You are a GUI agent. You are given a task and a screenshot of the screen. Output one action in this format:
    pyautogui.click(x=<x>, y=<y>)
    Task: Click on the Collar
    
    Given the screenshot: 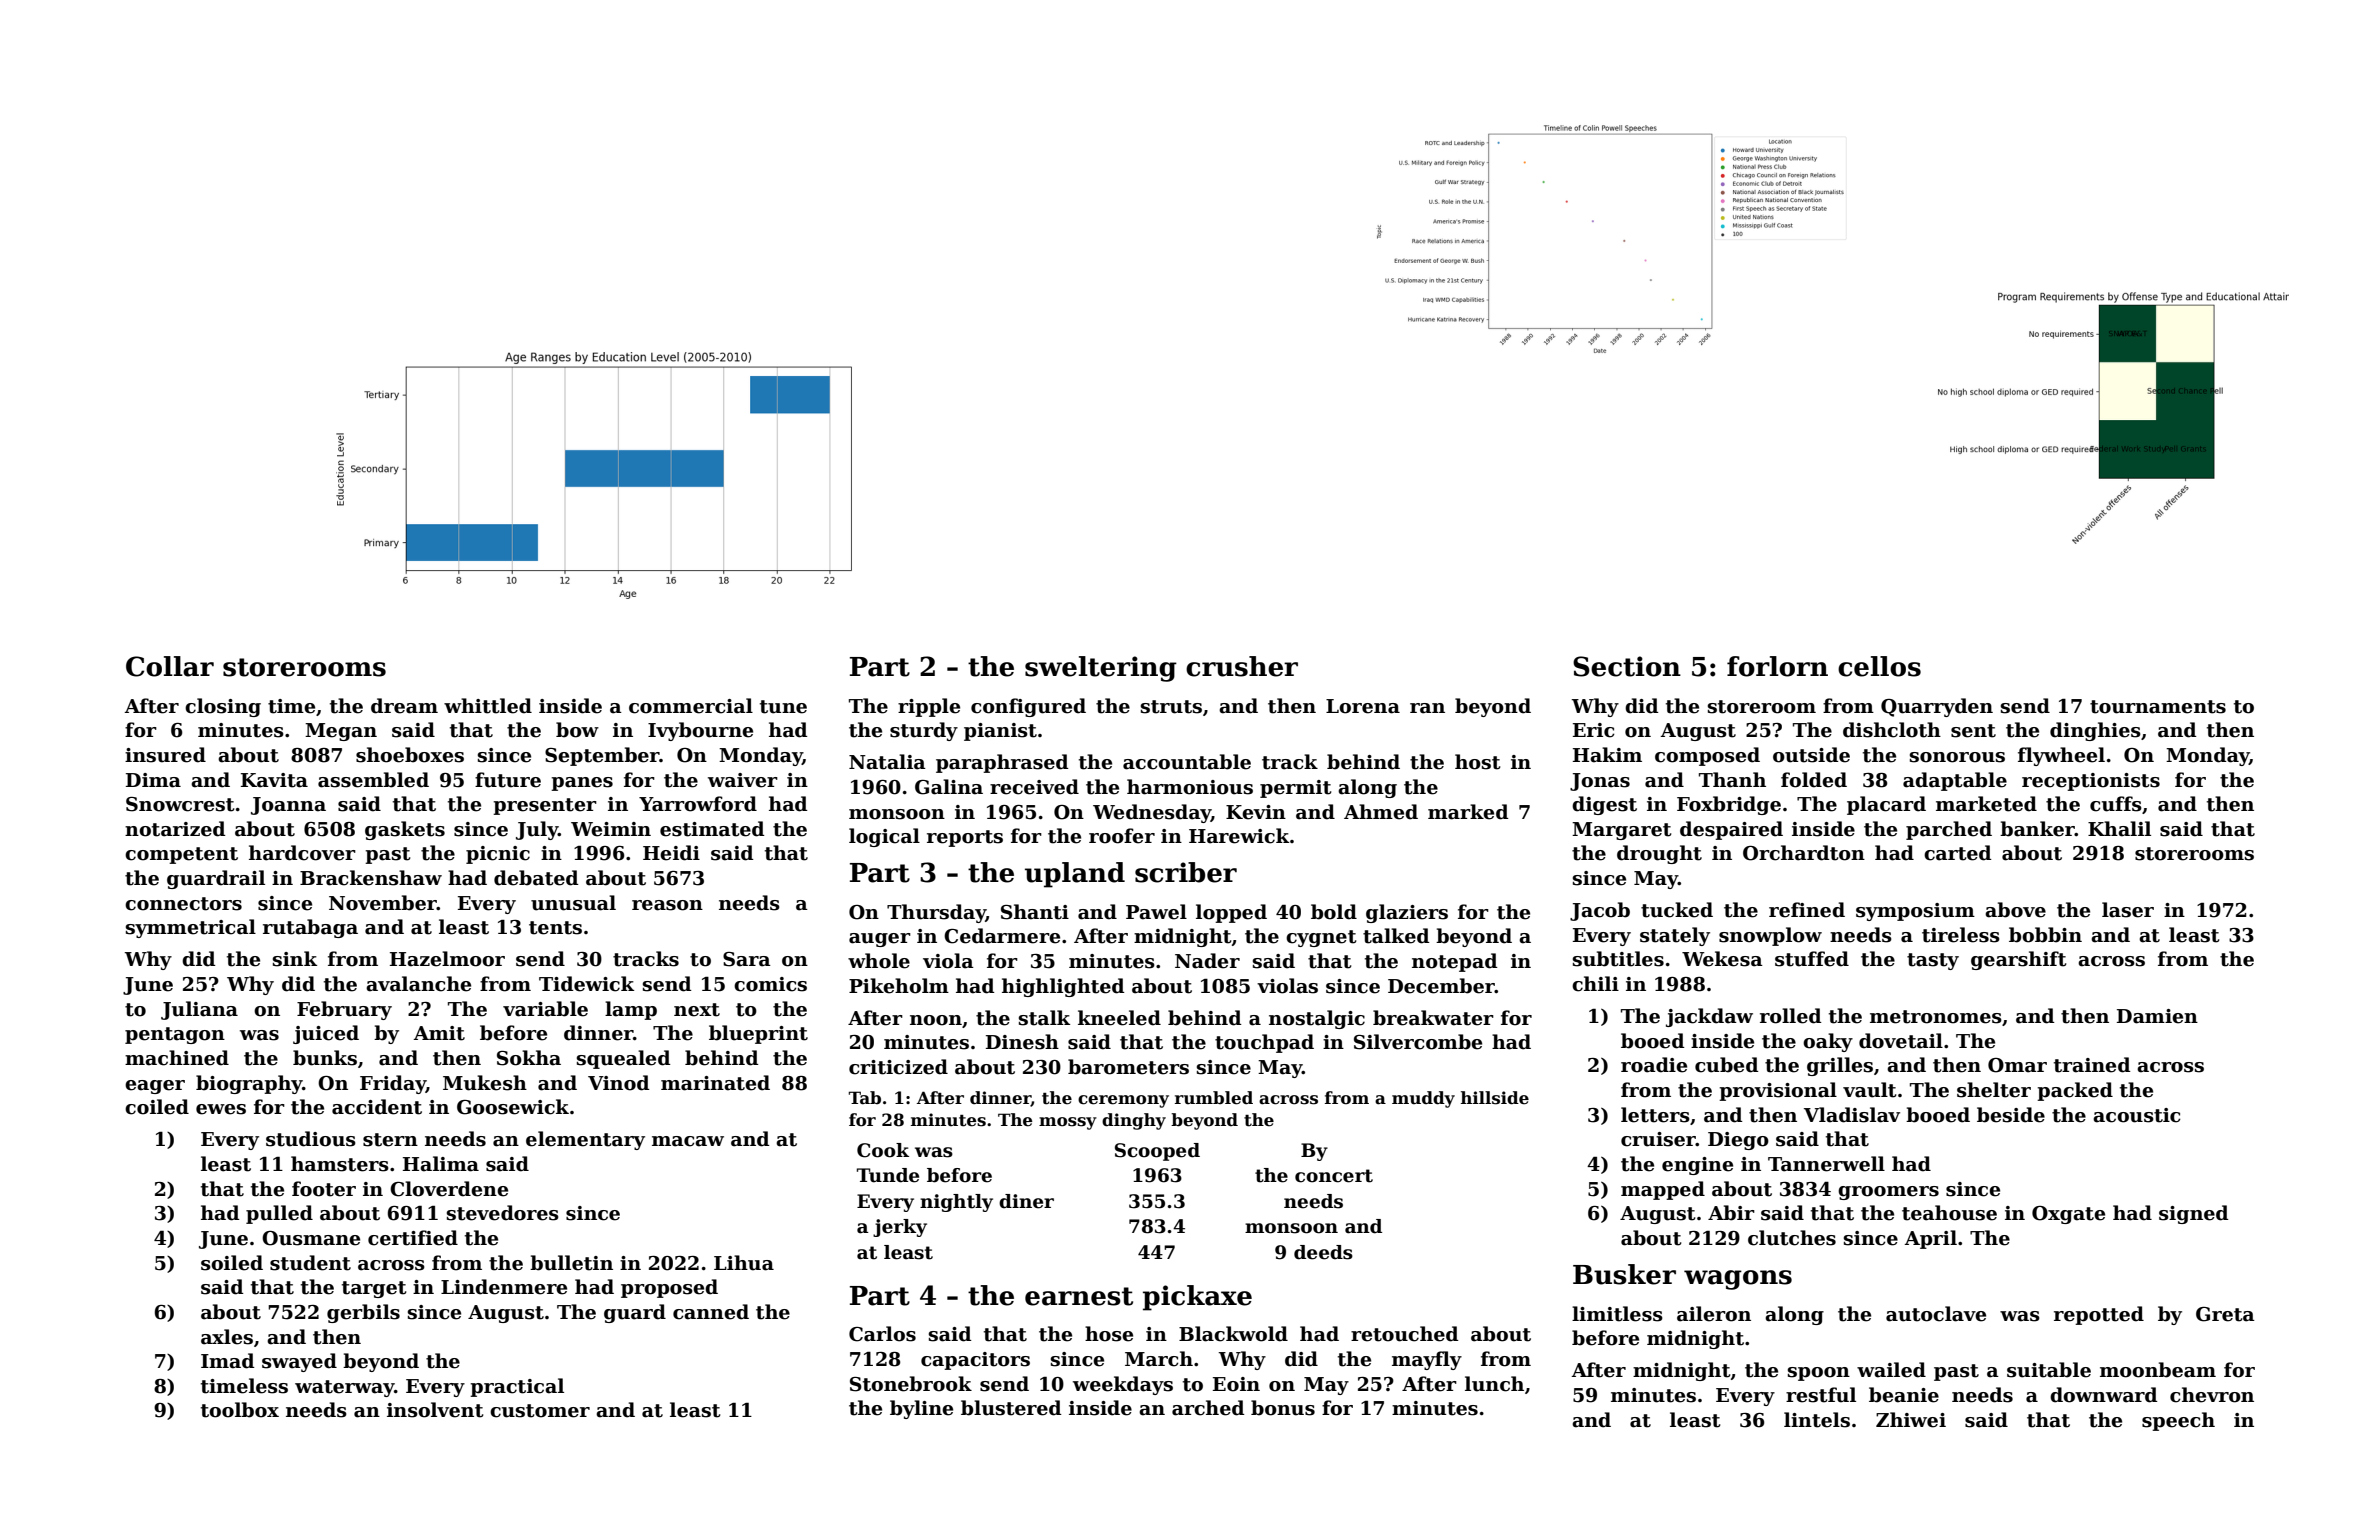 What is the action you would take?
    pyautogui.click(x=170, y=666)
